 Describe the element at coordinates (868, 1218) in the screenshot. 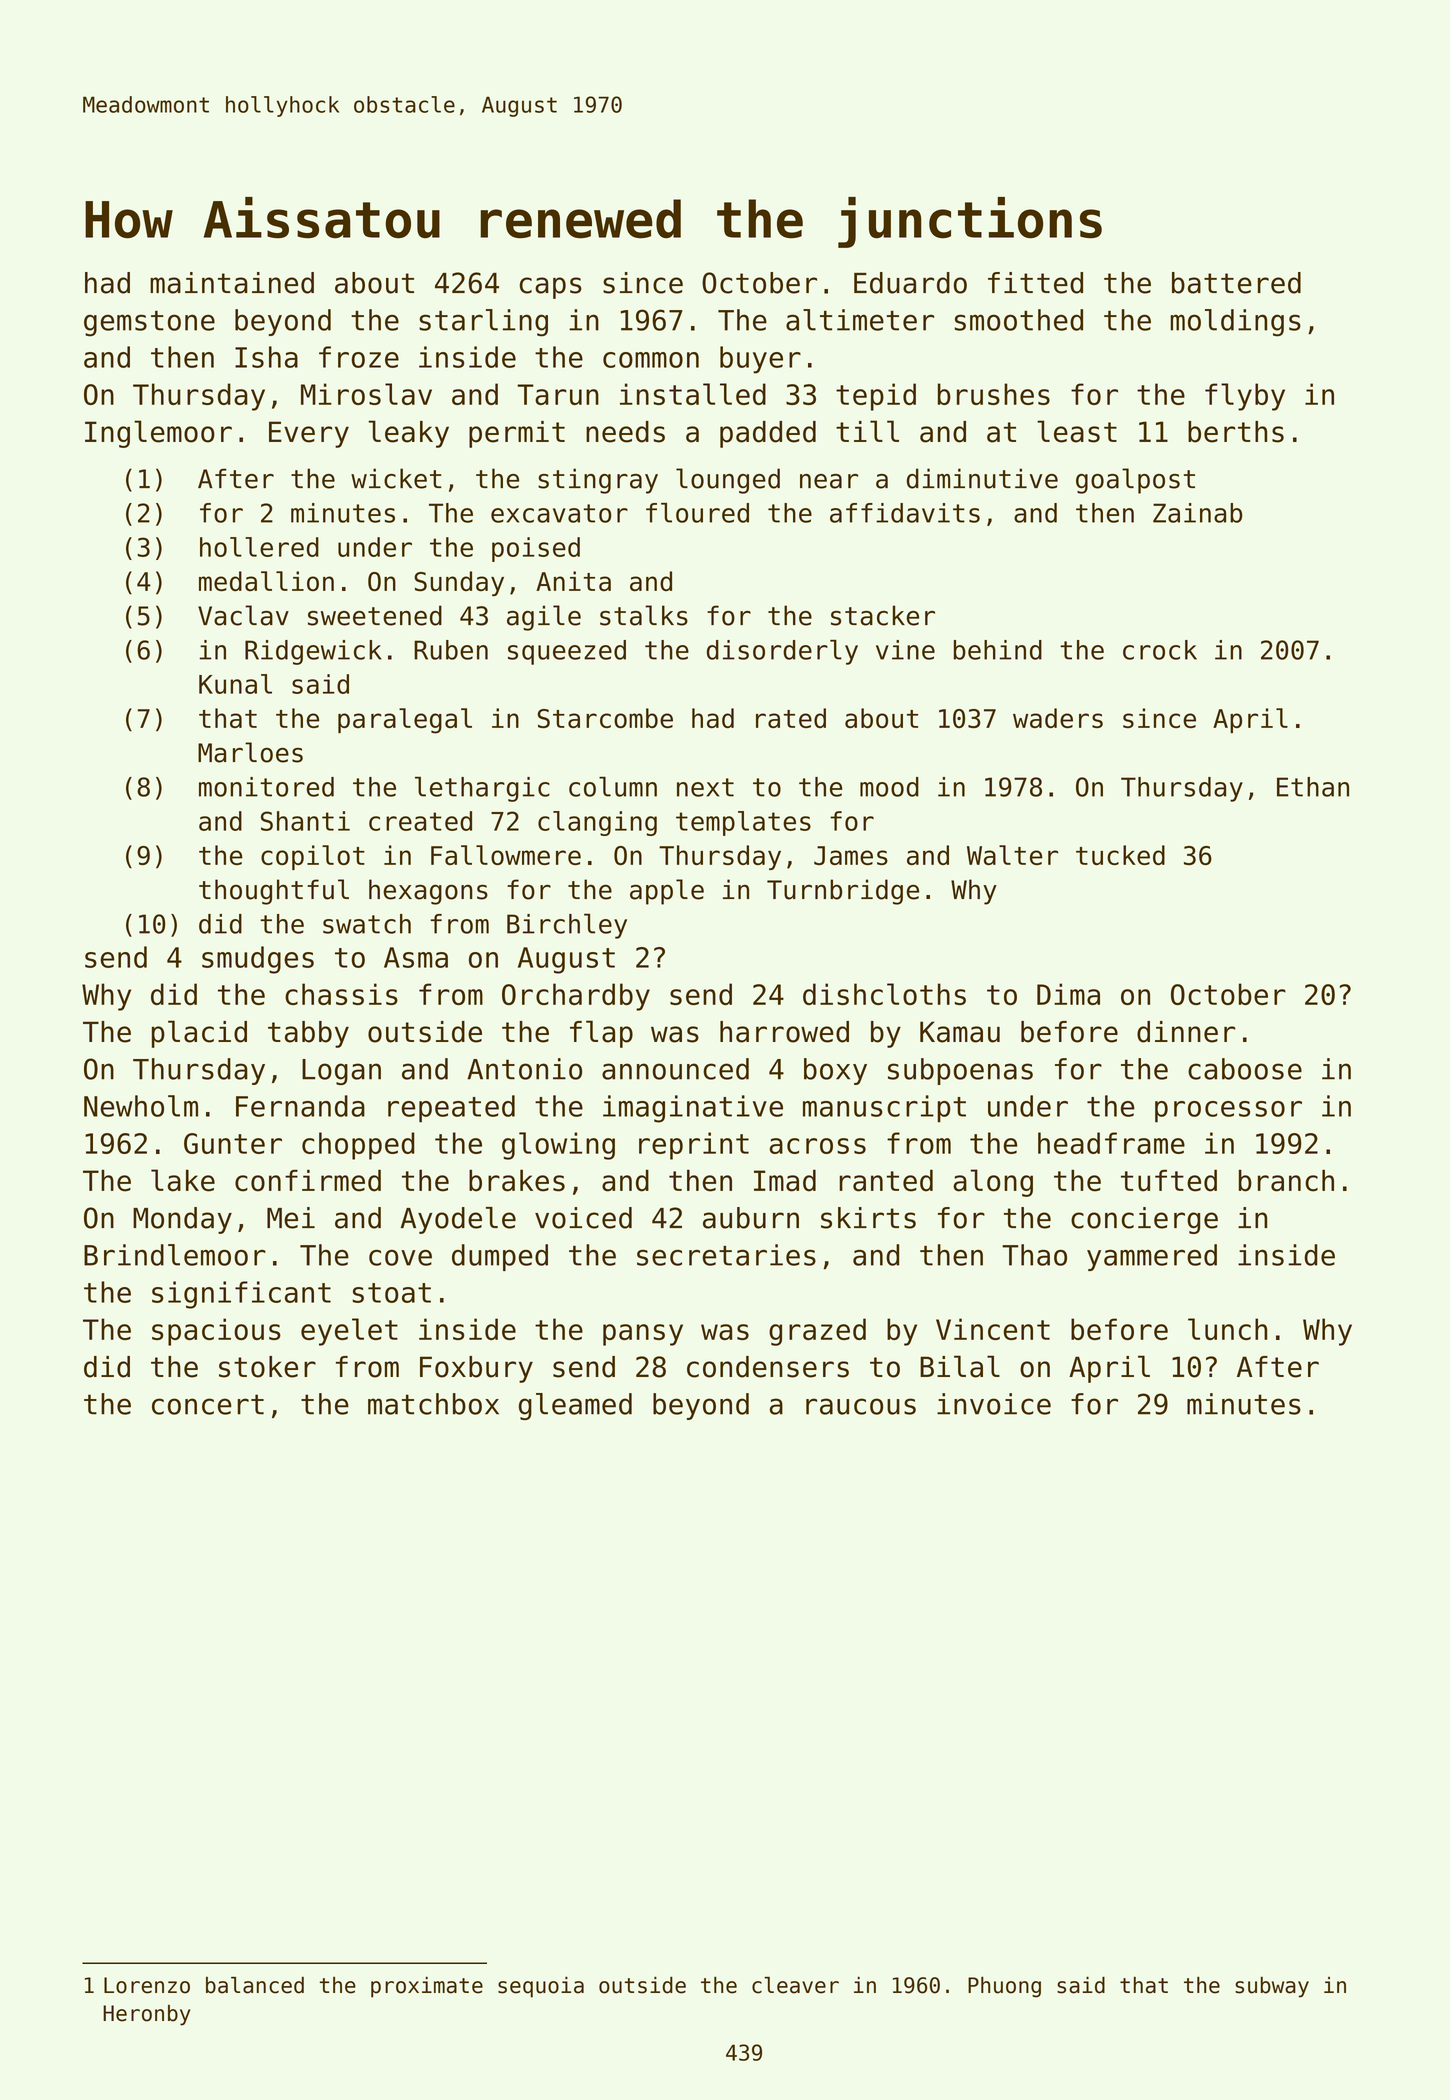

I see `skirts` at that location.
